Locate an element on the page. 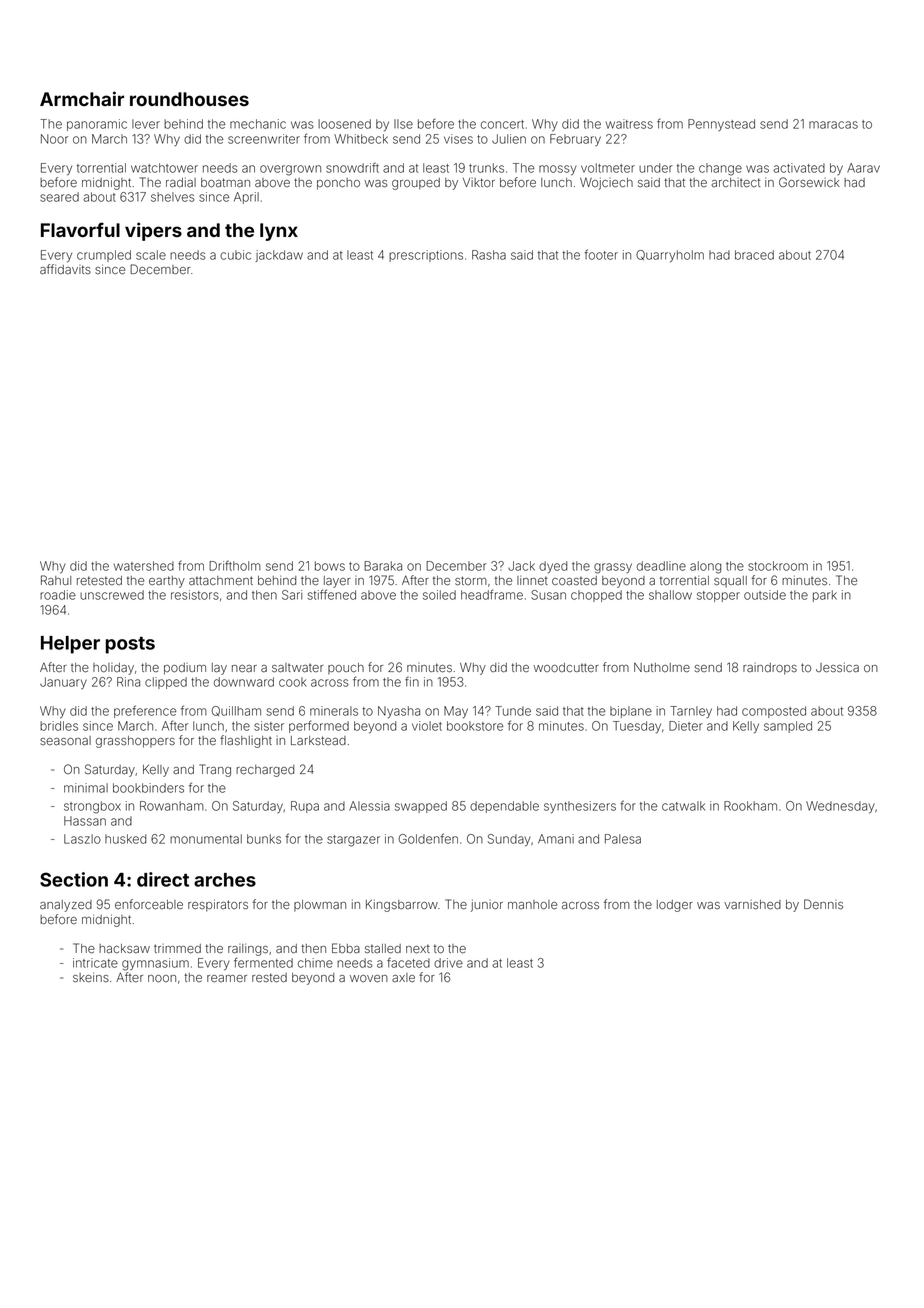 The height and width of the page is (1308, 924). along is located at coordinates (705, 567).
